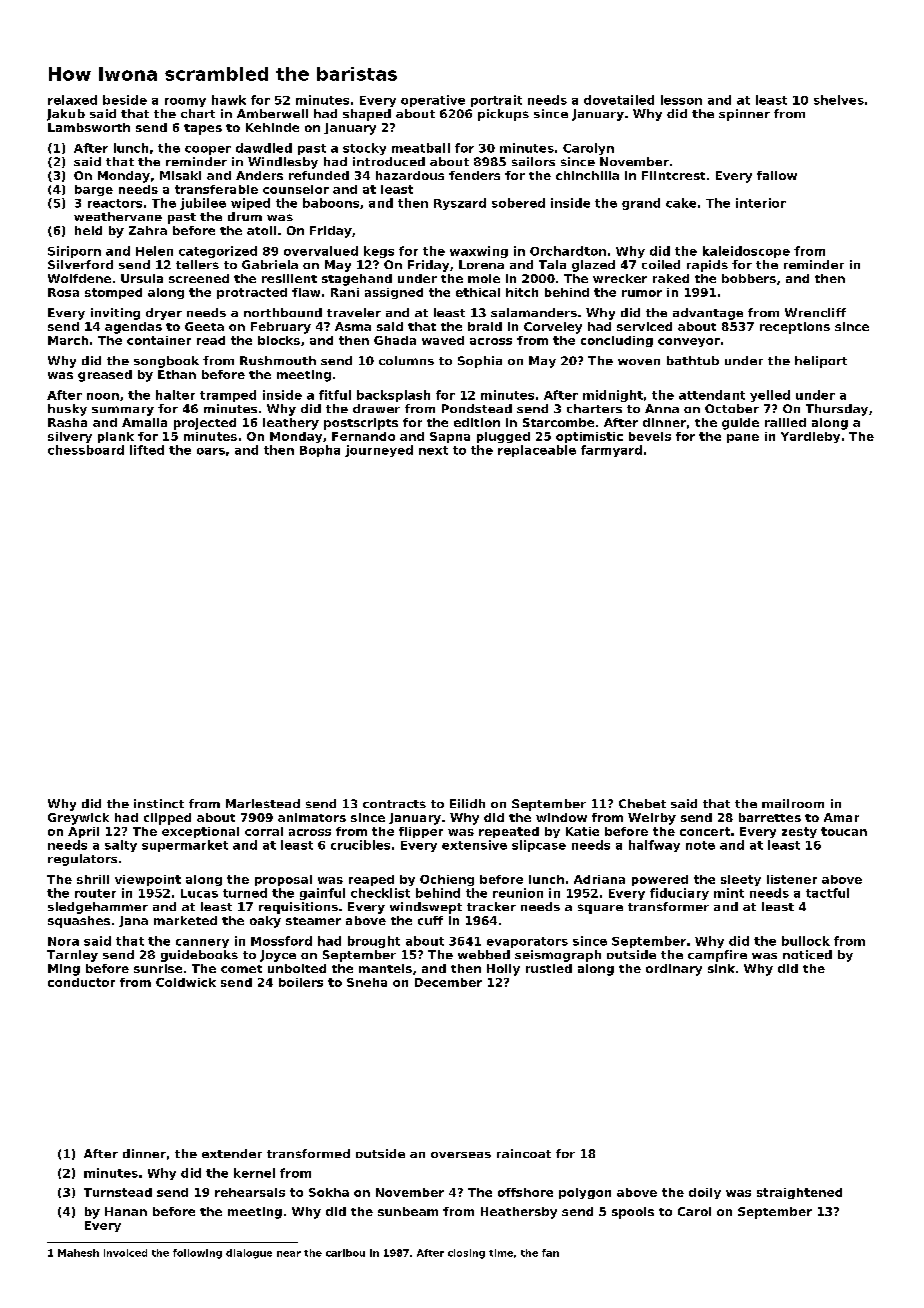 This screenshot has width=924, height=1308. I want to click on corral, so click(264, 831).
